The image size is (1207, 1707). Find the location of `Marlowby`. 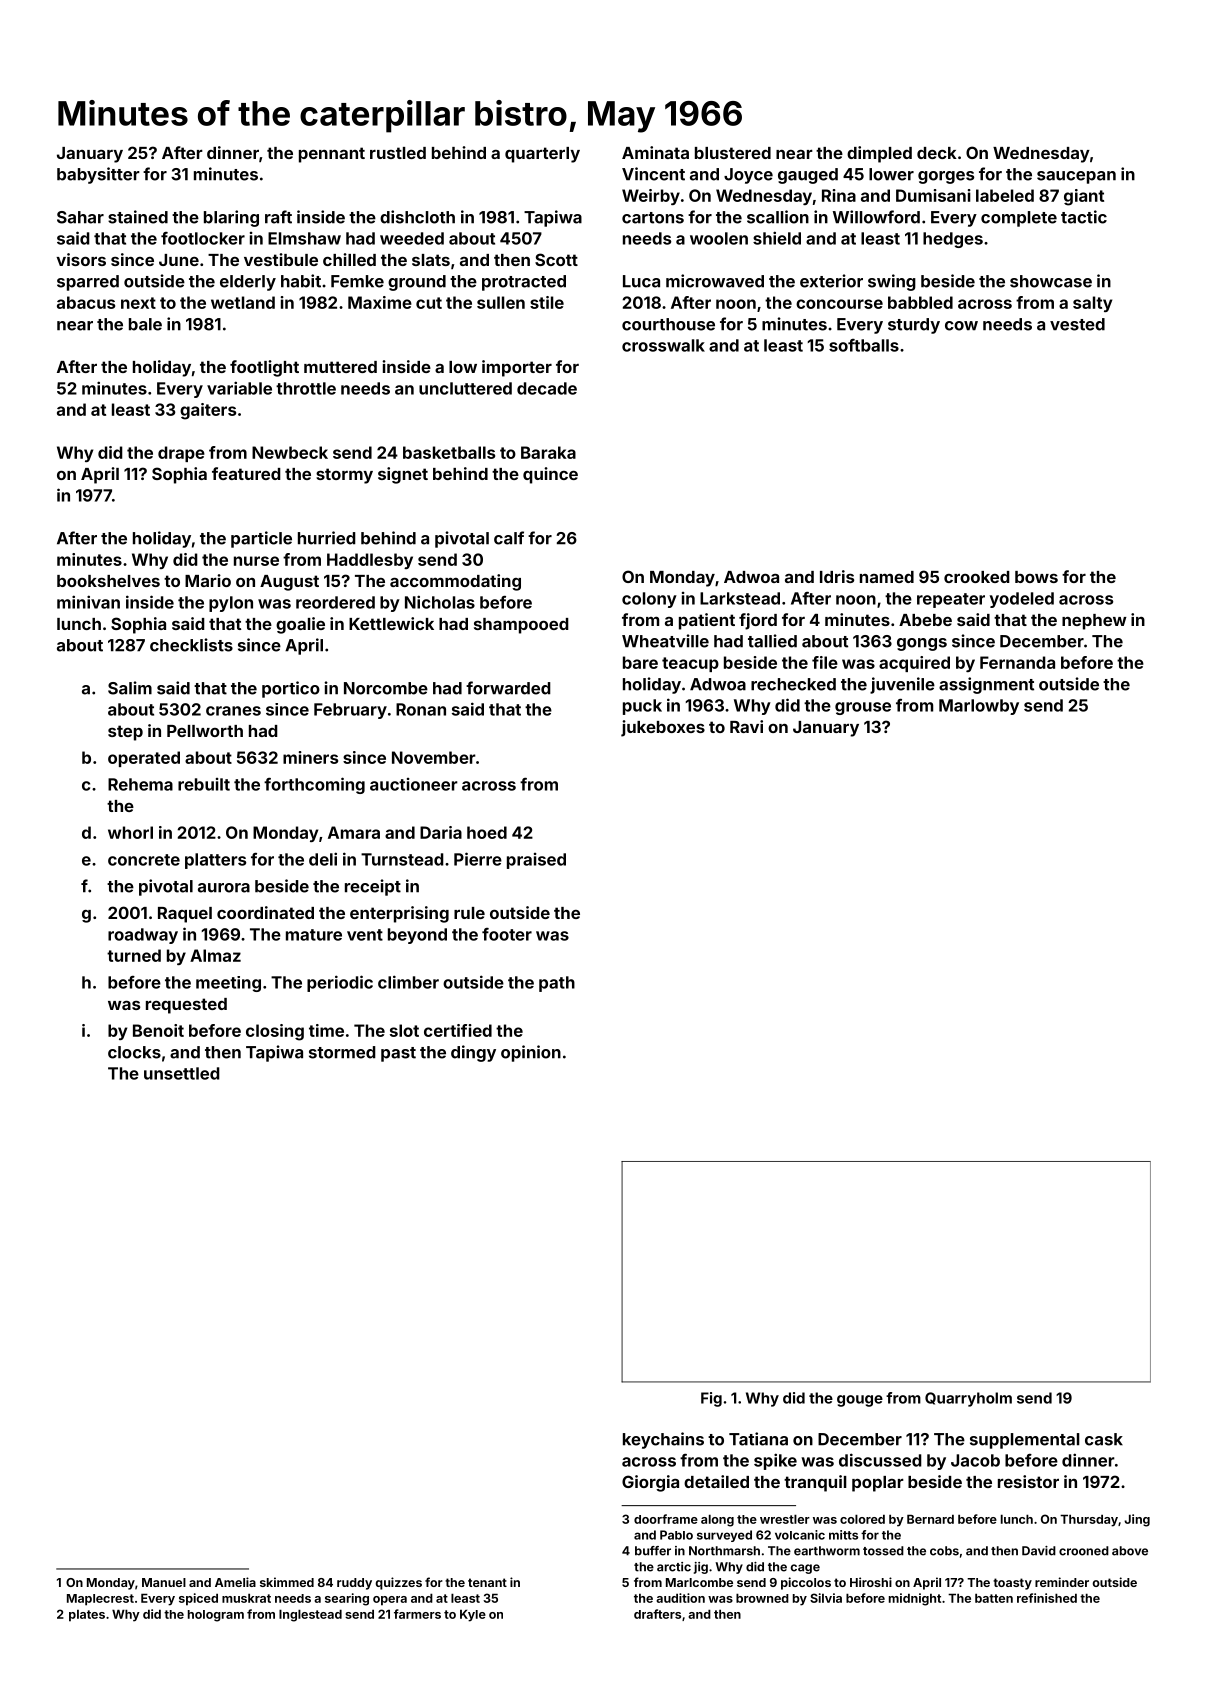

Marlowby is located at coordinates (979, 707).
